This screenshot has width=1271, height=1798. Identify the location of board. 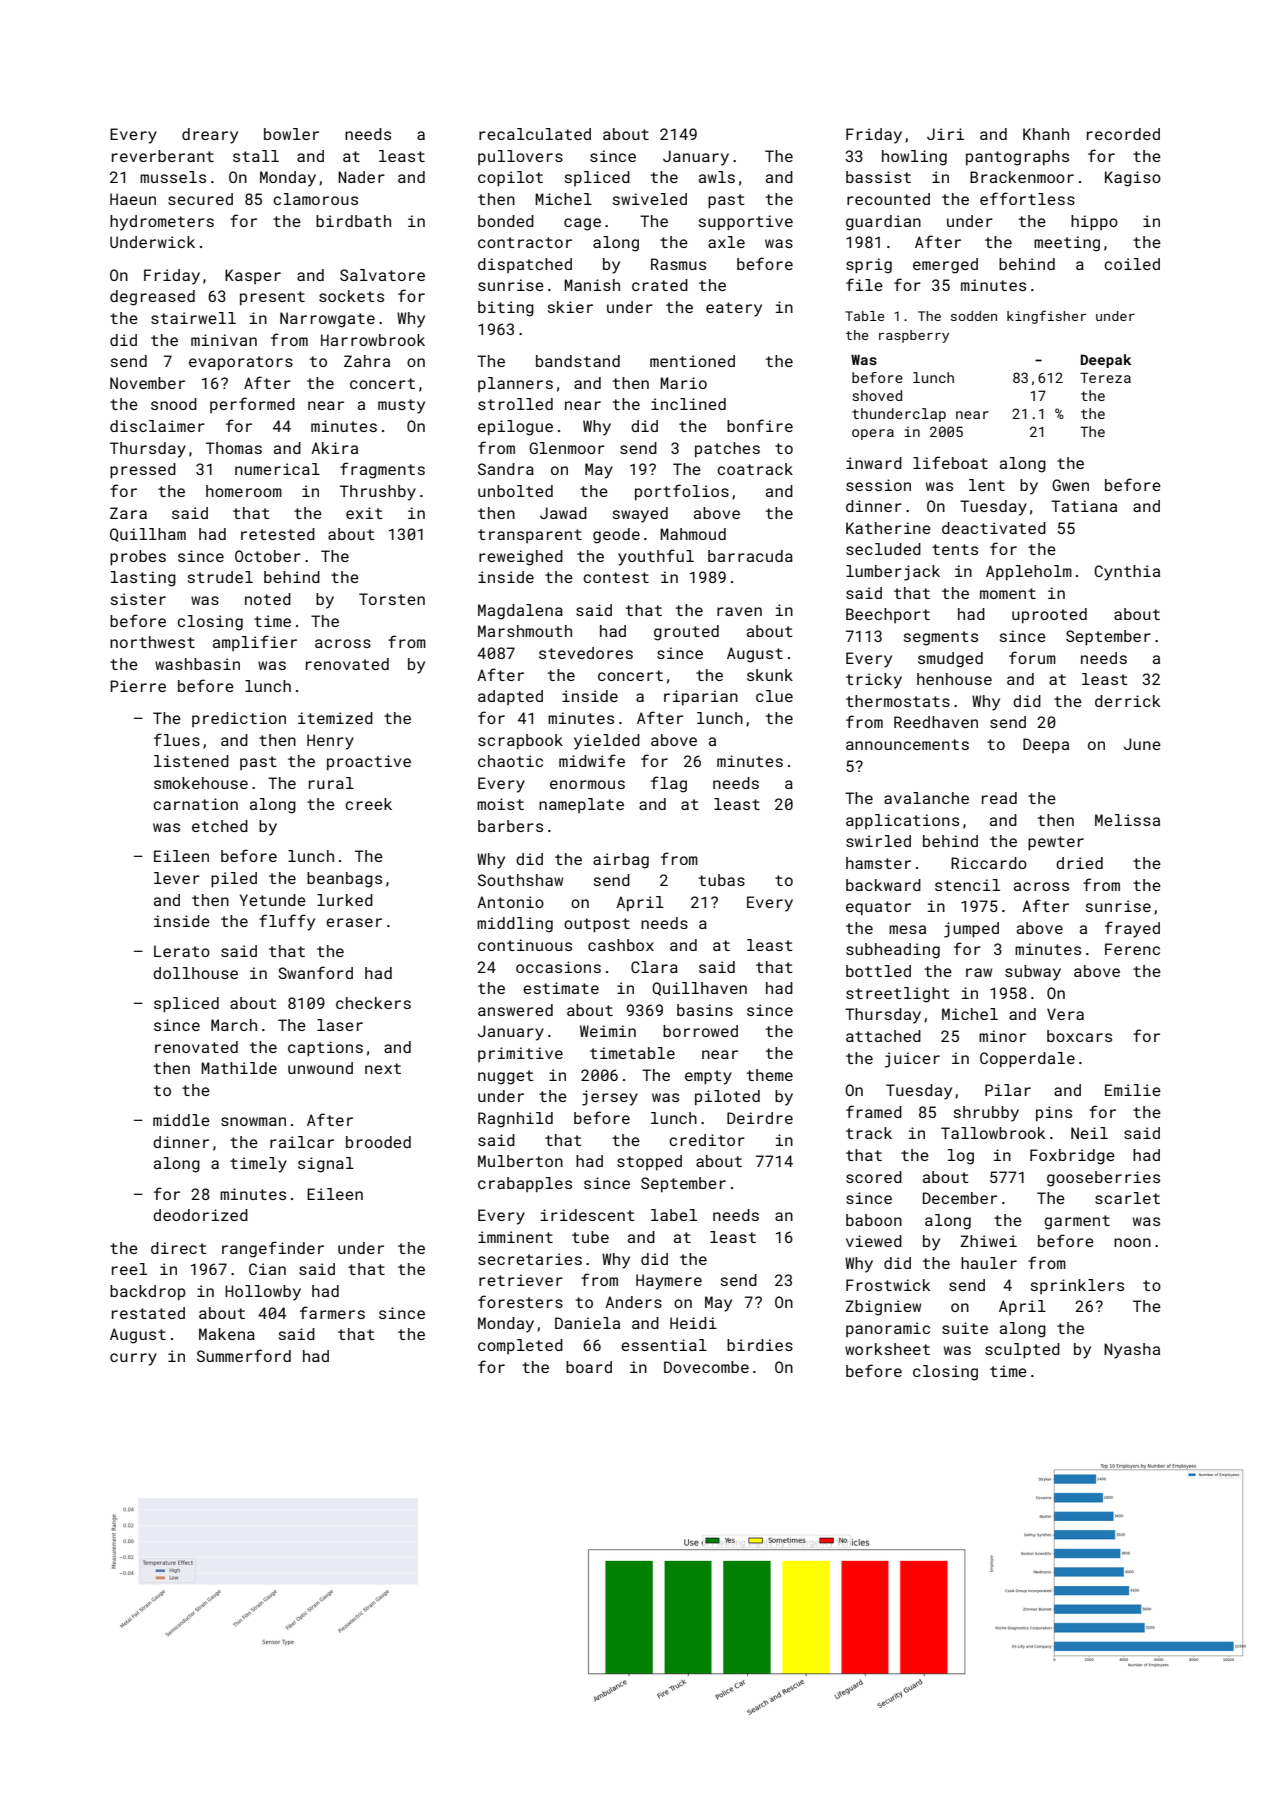
(589, 1367).
